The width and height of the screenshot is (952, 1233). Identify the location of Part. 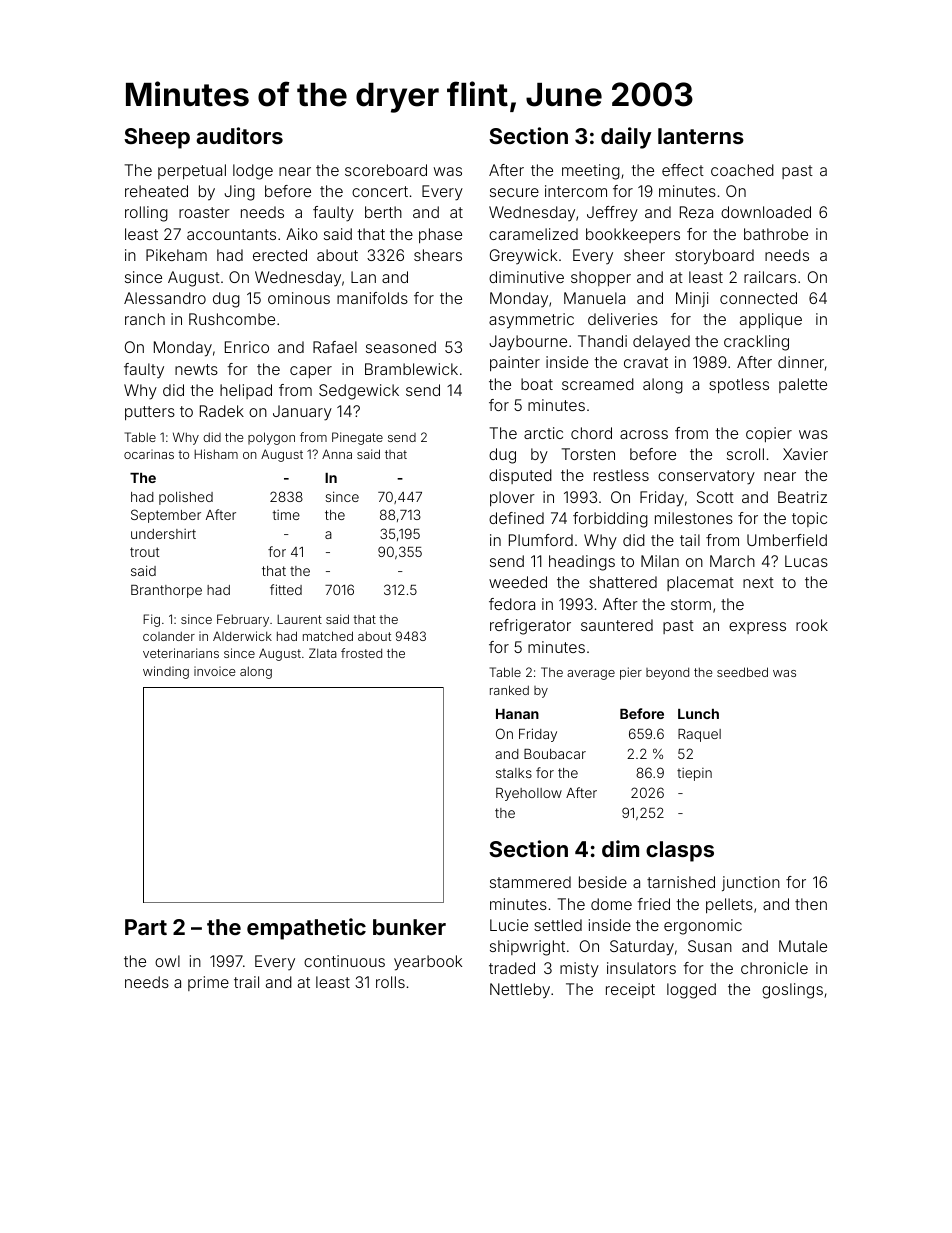
(146, 927).
